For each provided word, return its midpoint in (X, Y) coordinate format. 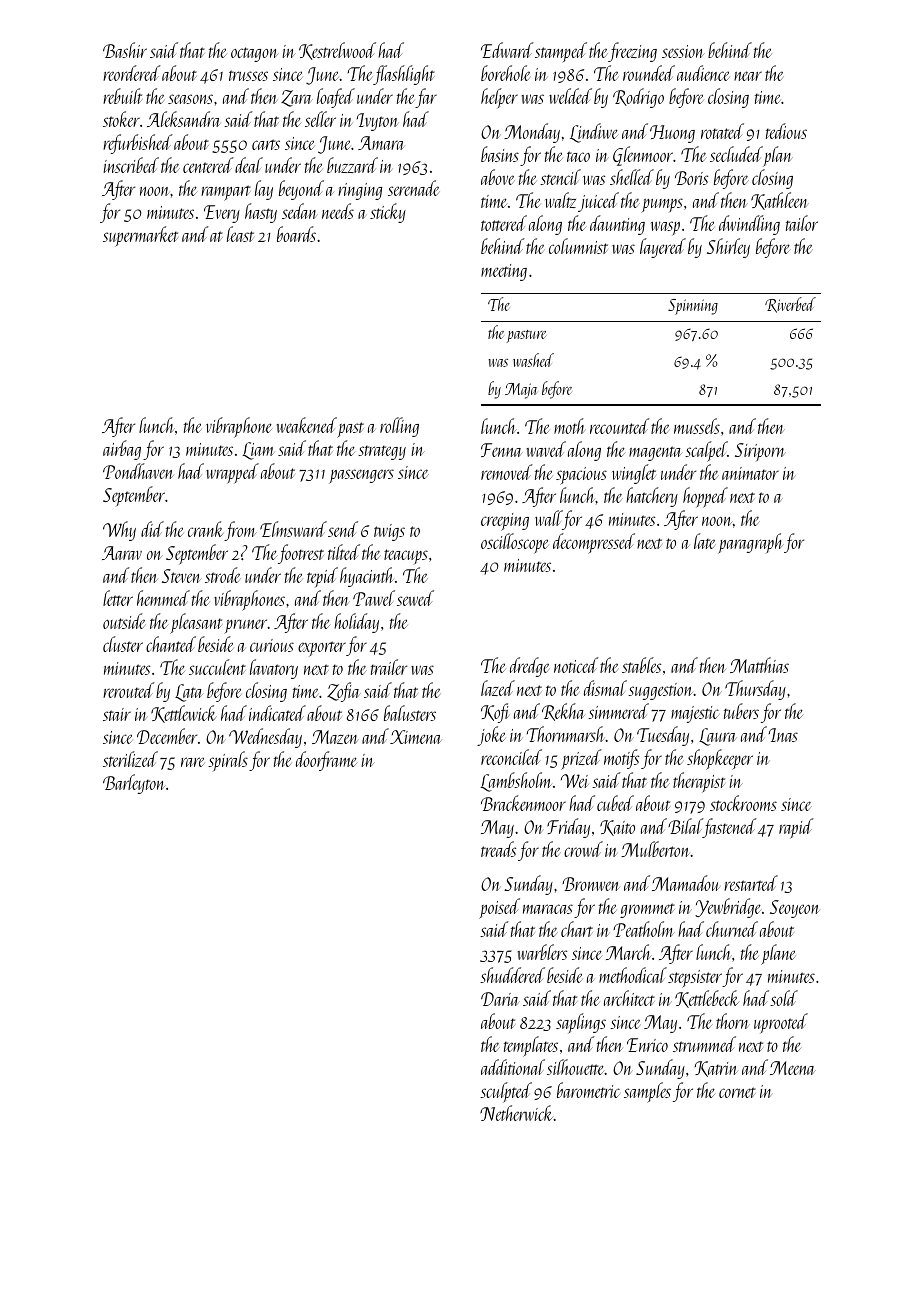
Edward (507, 50)
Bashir (125, 50)
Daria (500, 999)
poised (499, 908)
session (683, 51)
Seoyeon (795, 909)
